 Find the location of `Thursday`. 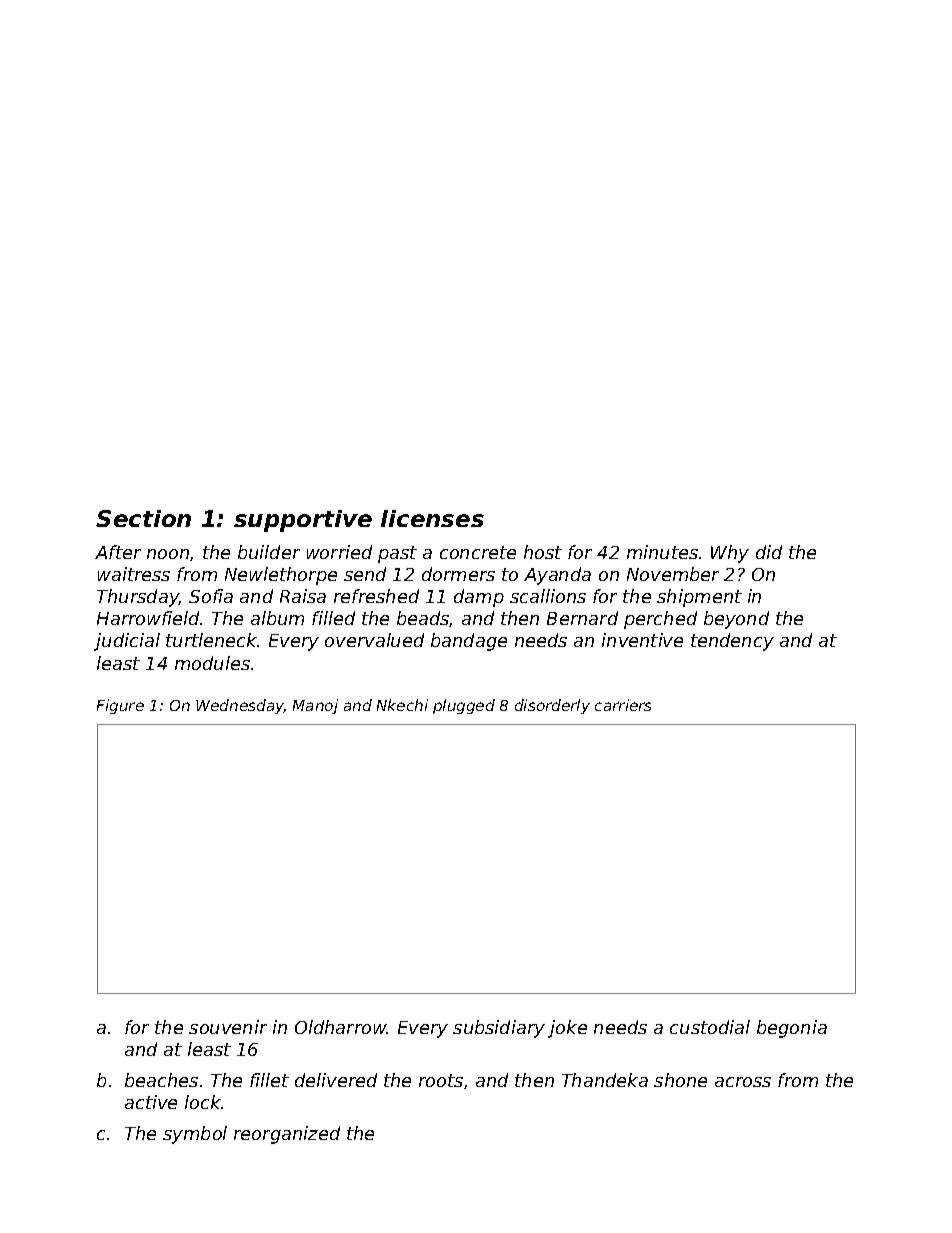

Thursday is located at coordinates (138, 598).
